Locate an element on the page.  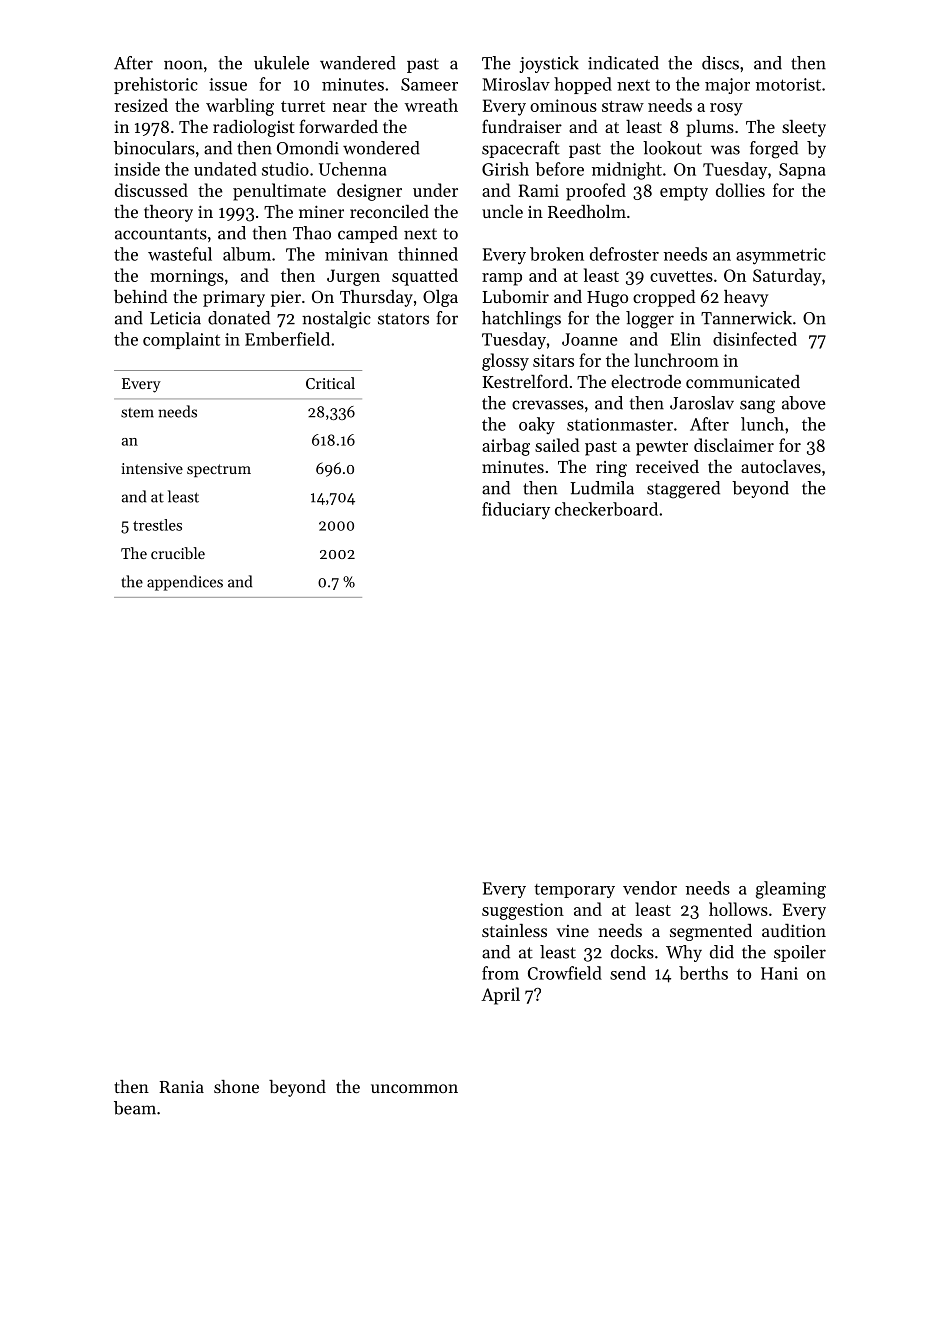
beam is located at coordinates (135, 1108).
